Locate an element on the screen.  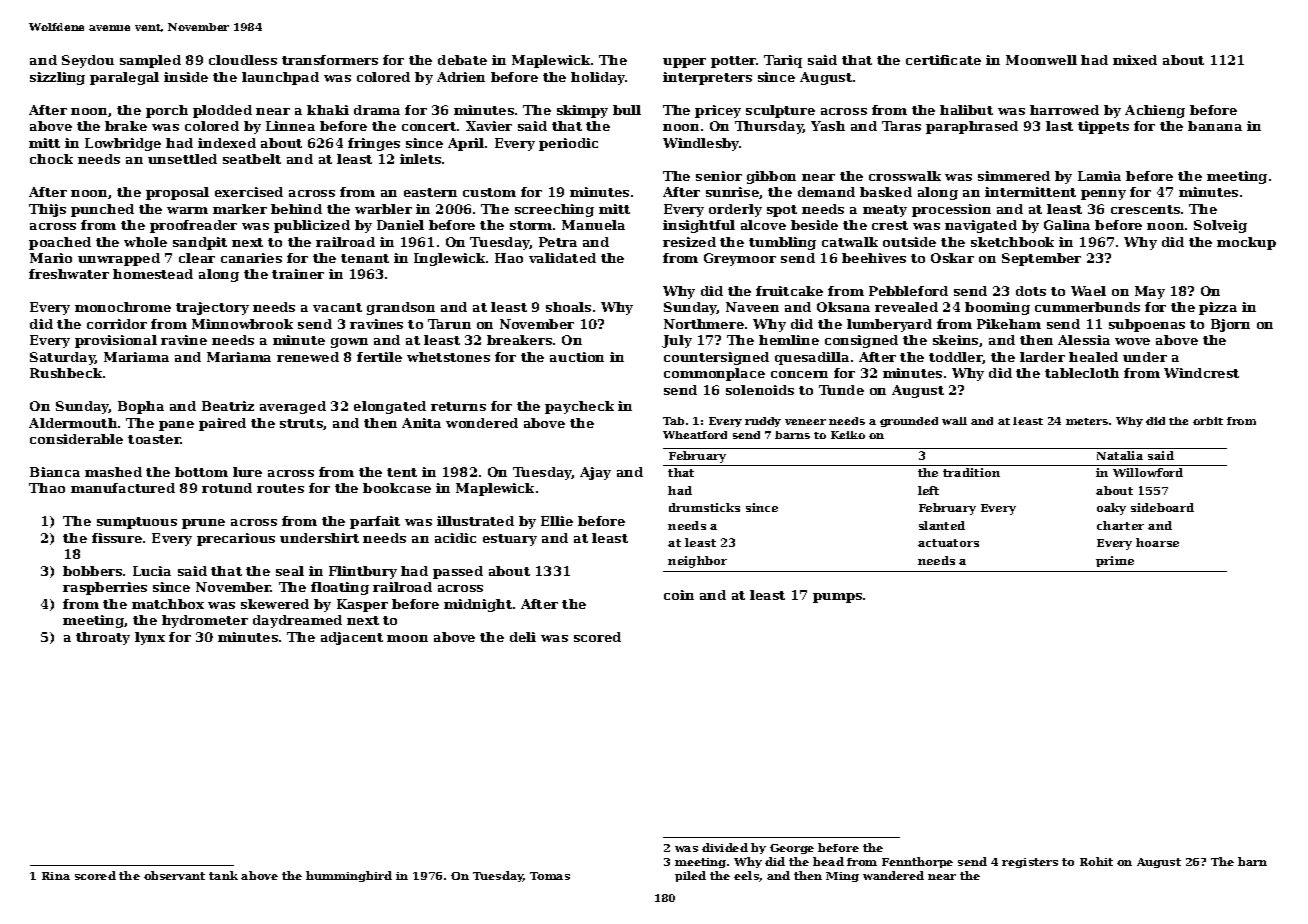
sizzling is located at coordinates (57, 78).
